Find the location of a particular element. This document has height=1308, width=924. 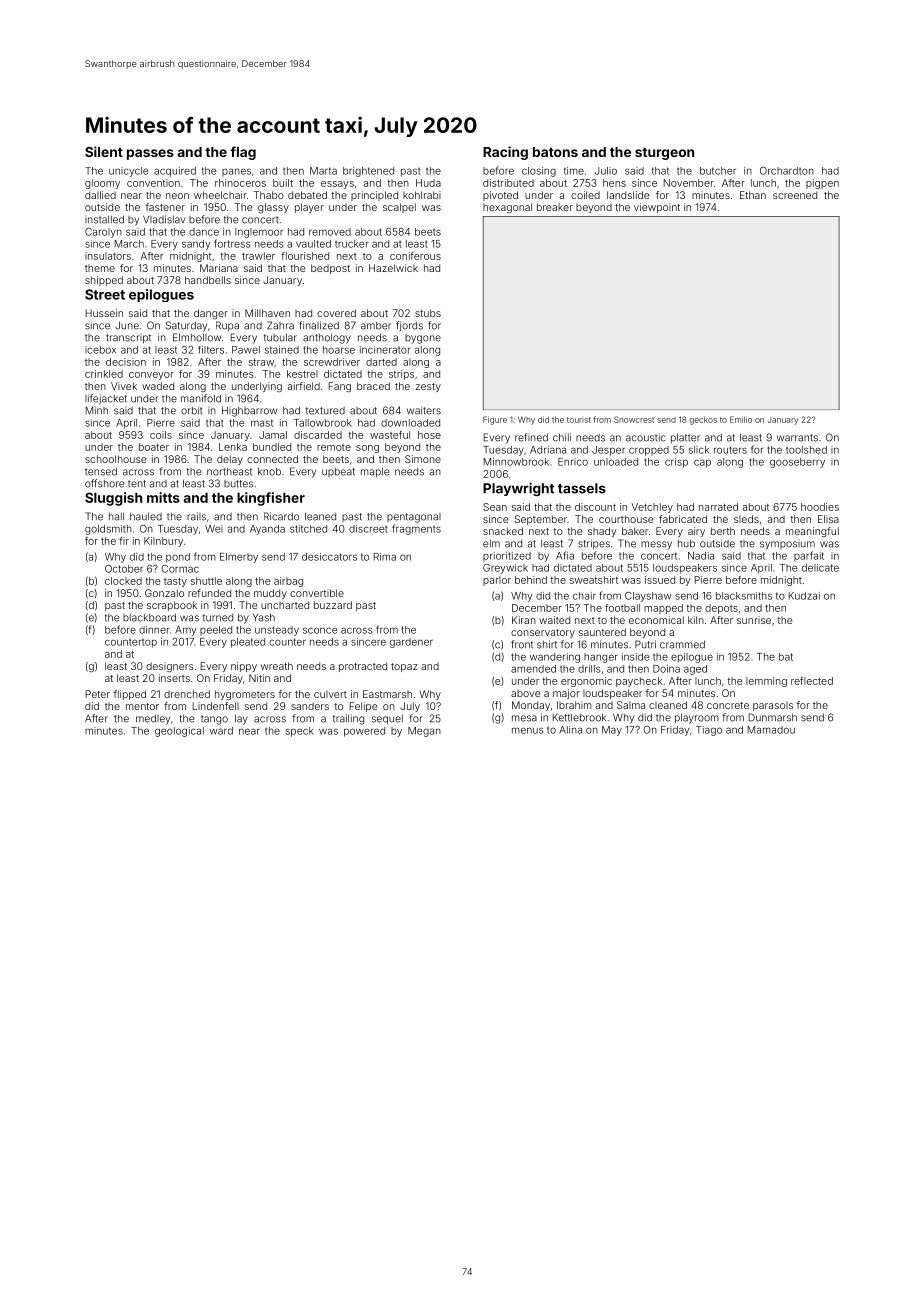

Silent is located at coordinates (104, 151).
